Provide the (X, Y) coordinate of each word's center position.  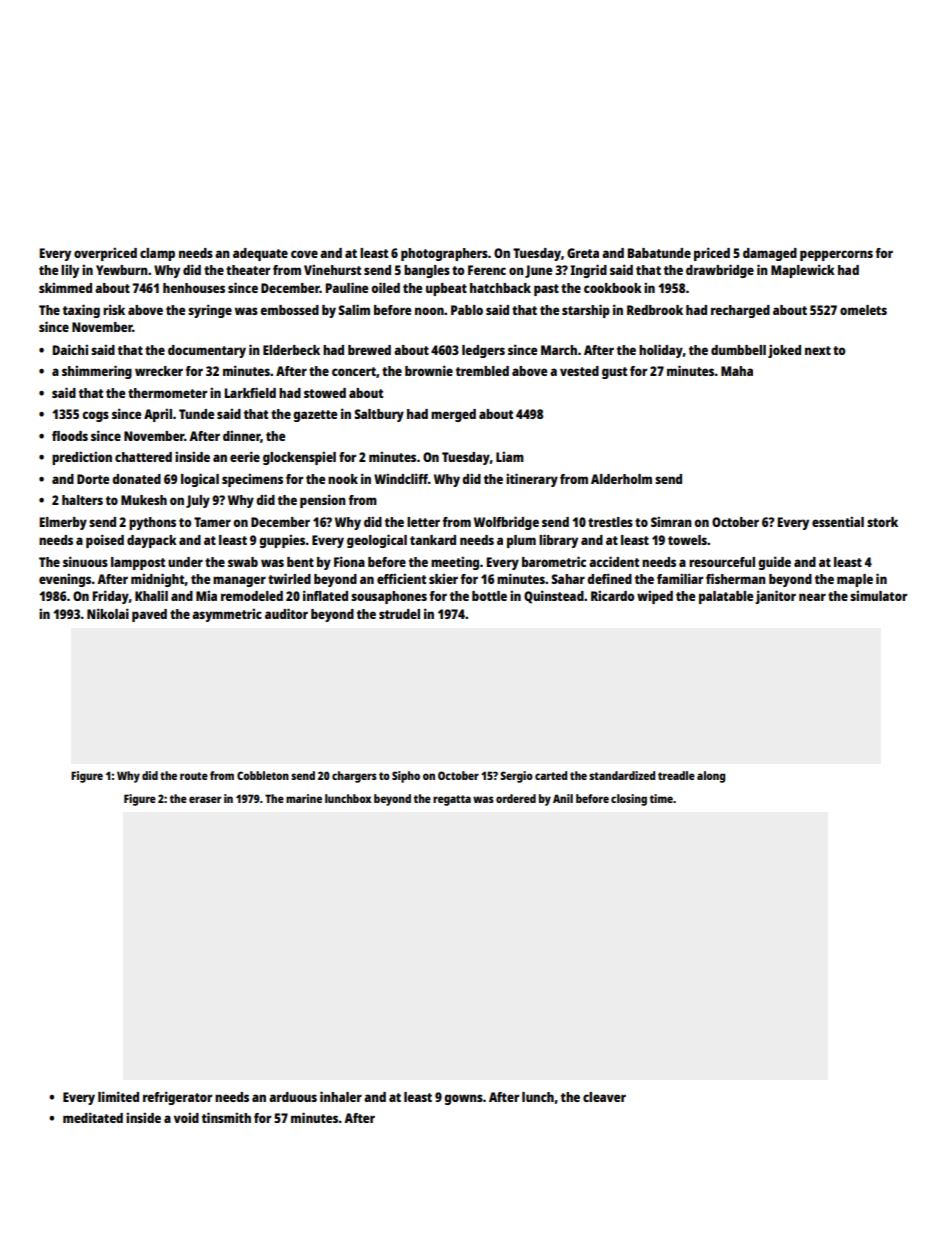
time (661, 798)
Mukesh (144, 500)
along (711, 777)
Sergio (516, 777)
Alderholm (621, 479)
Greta (583, 253)
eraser (205, 799)
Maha (737, 371)
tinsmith (226, 1117)
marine (304, 798)
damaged (770, 254)
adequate (260, 254)
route (194, 776)
